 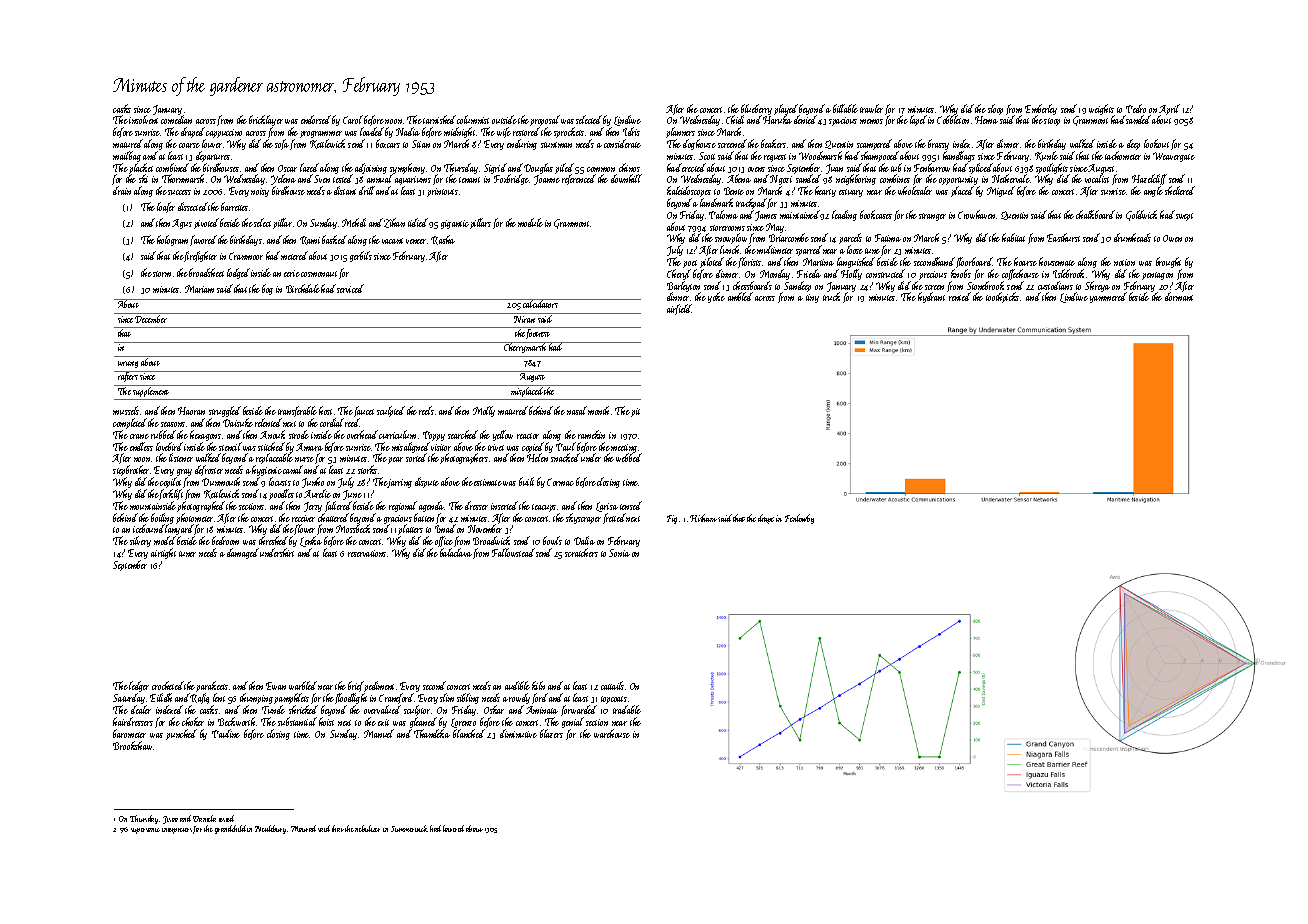 I want to click on endless, so click(x=141, y=446).
